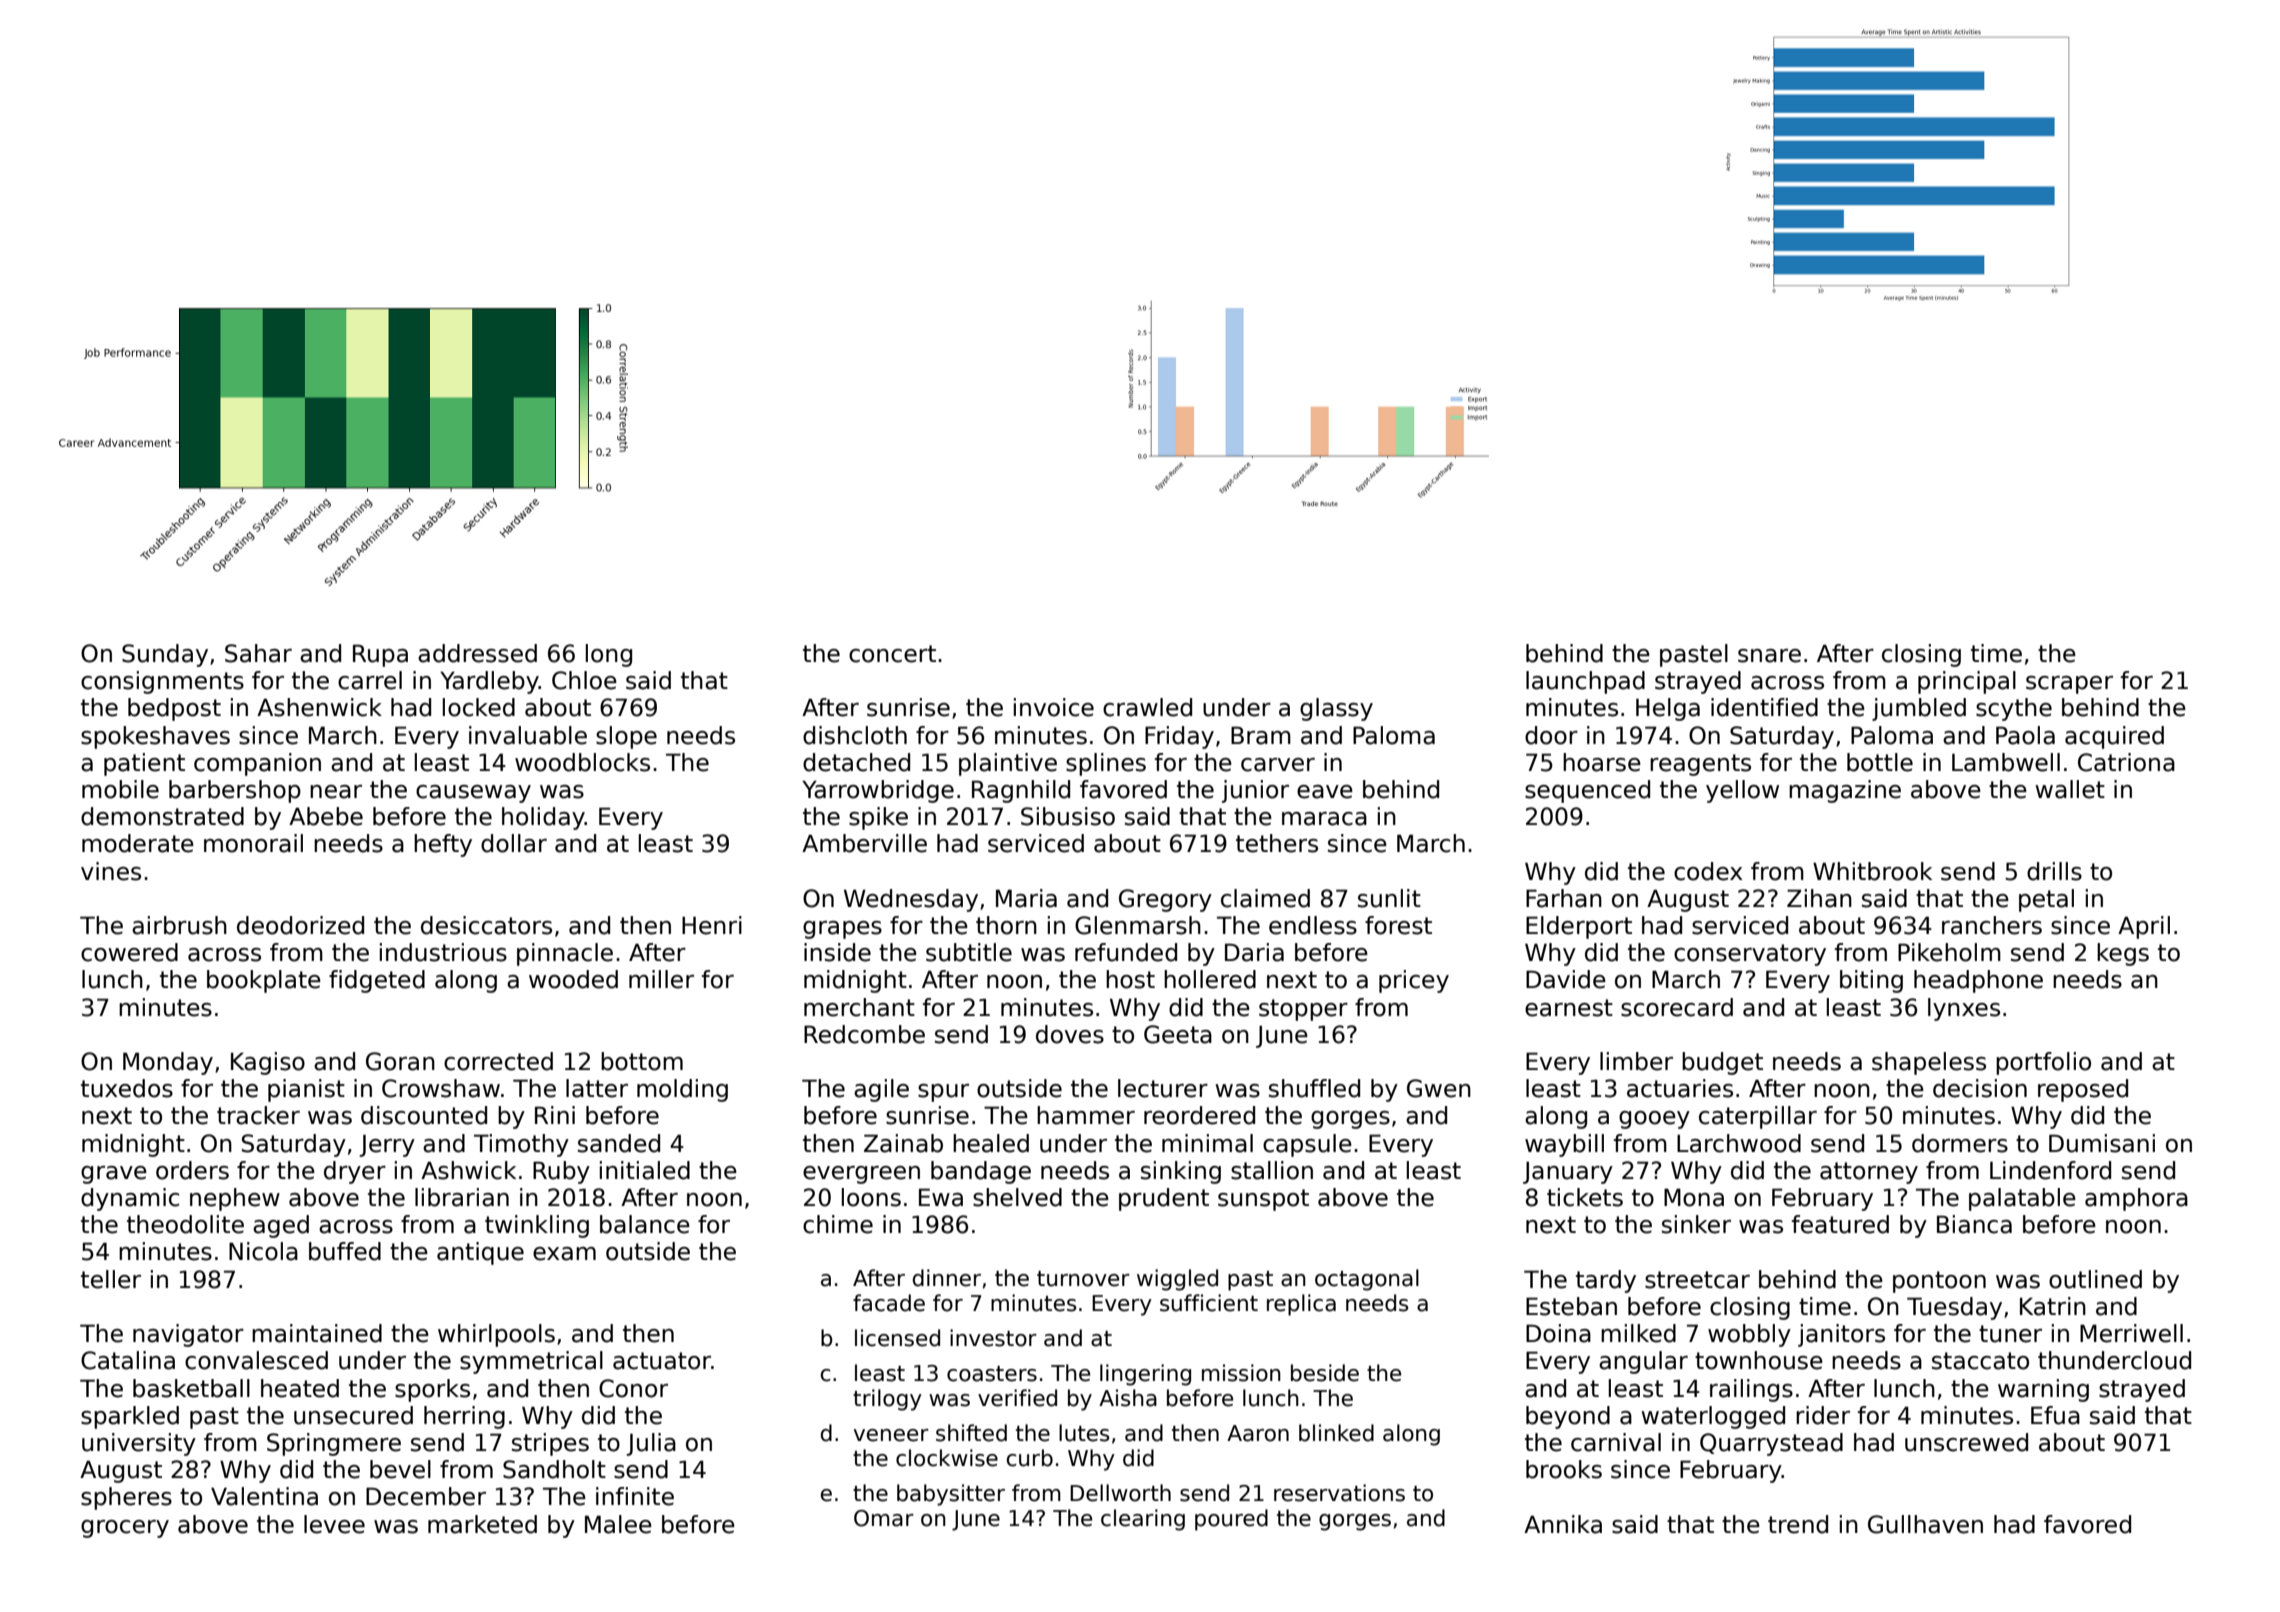 This screenshot has height=1612, width=2280. What do you see at coordinates (1819, 898) in the screenshot?
I see `Zihan` at bounding box center [1819, 898].
